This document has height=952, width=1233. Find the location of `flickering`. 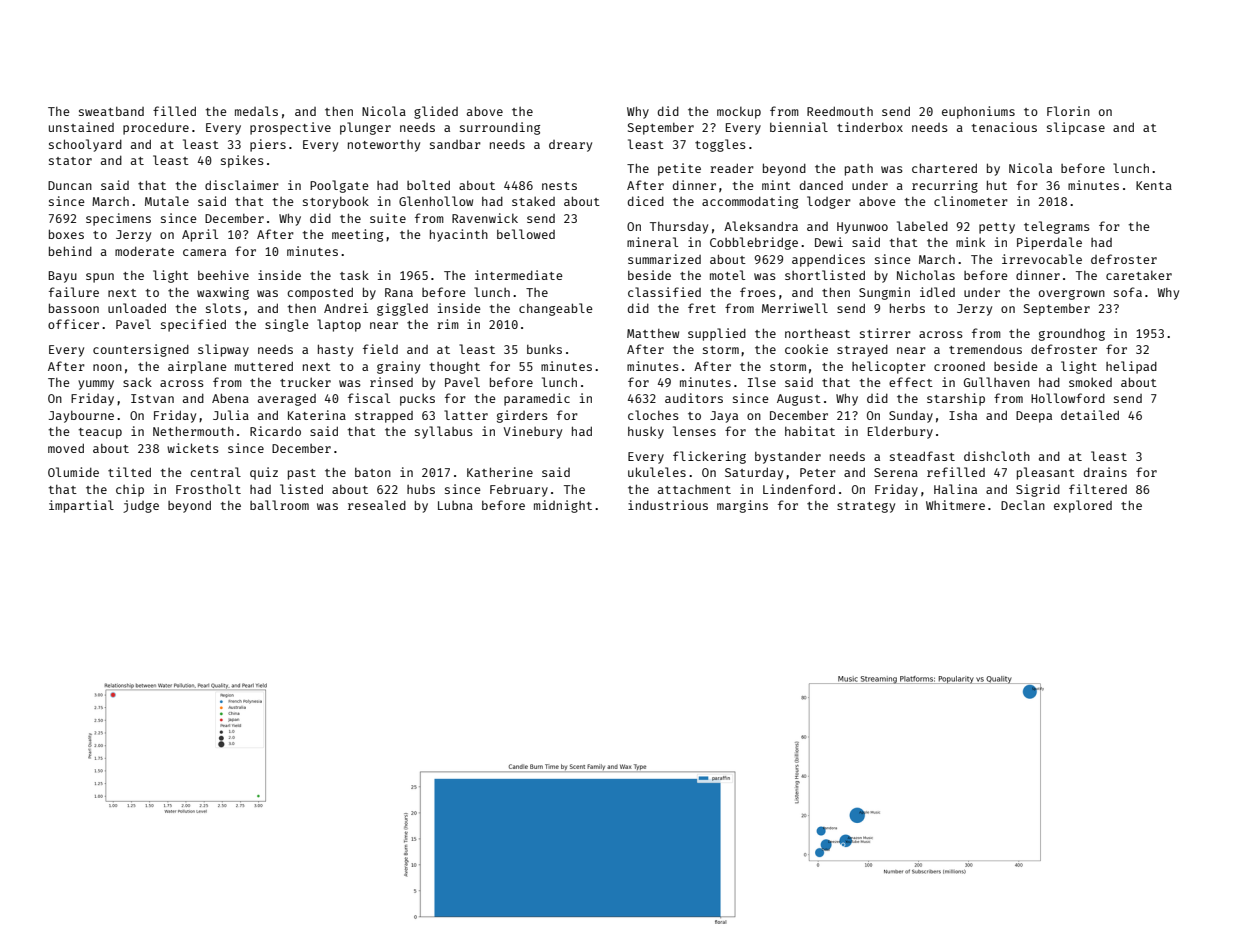

flickering is located at coordinates (709, 457).
